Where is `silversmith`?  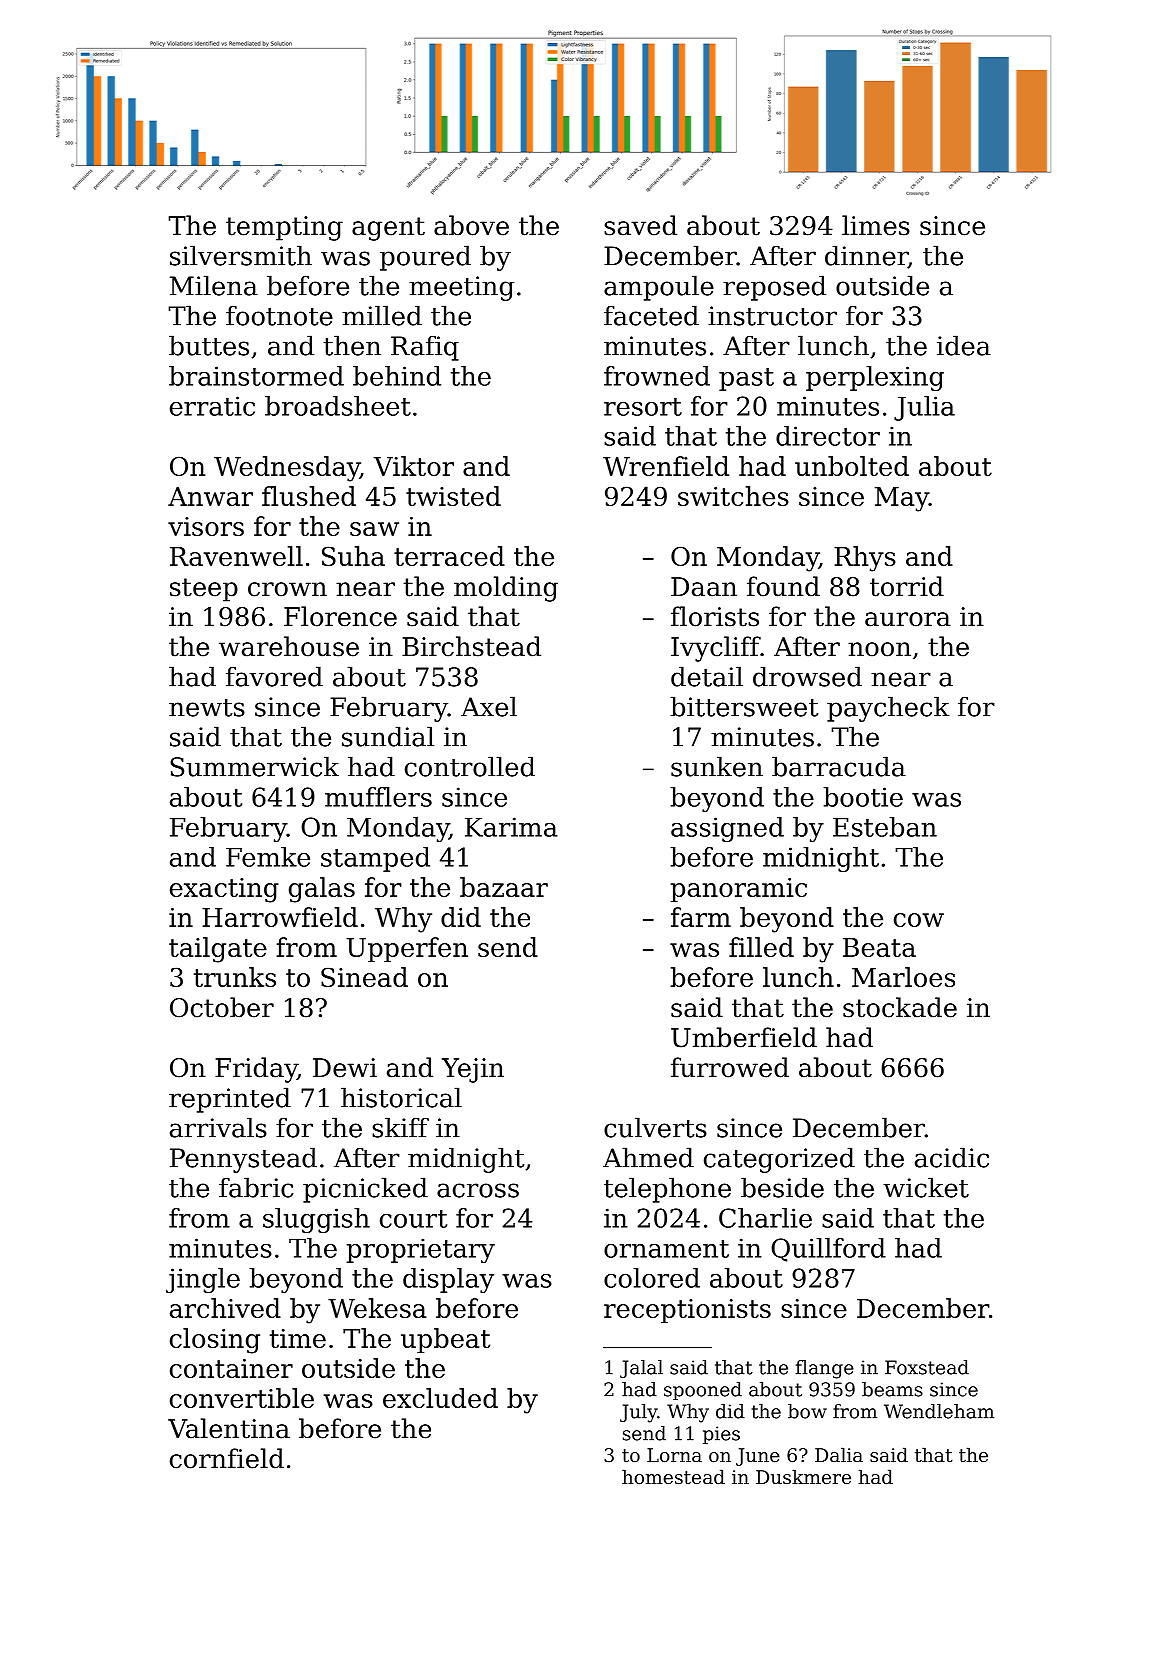
silversmith is located at coordinates (241, 255).
